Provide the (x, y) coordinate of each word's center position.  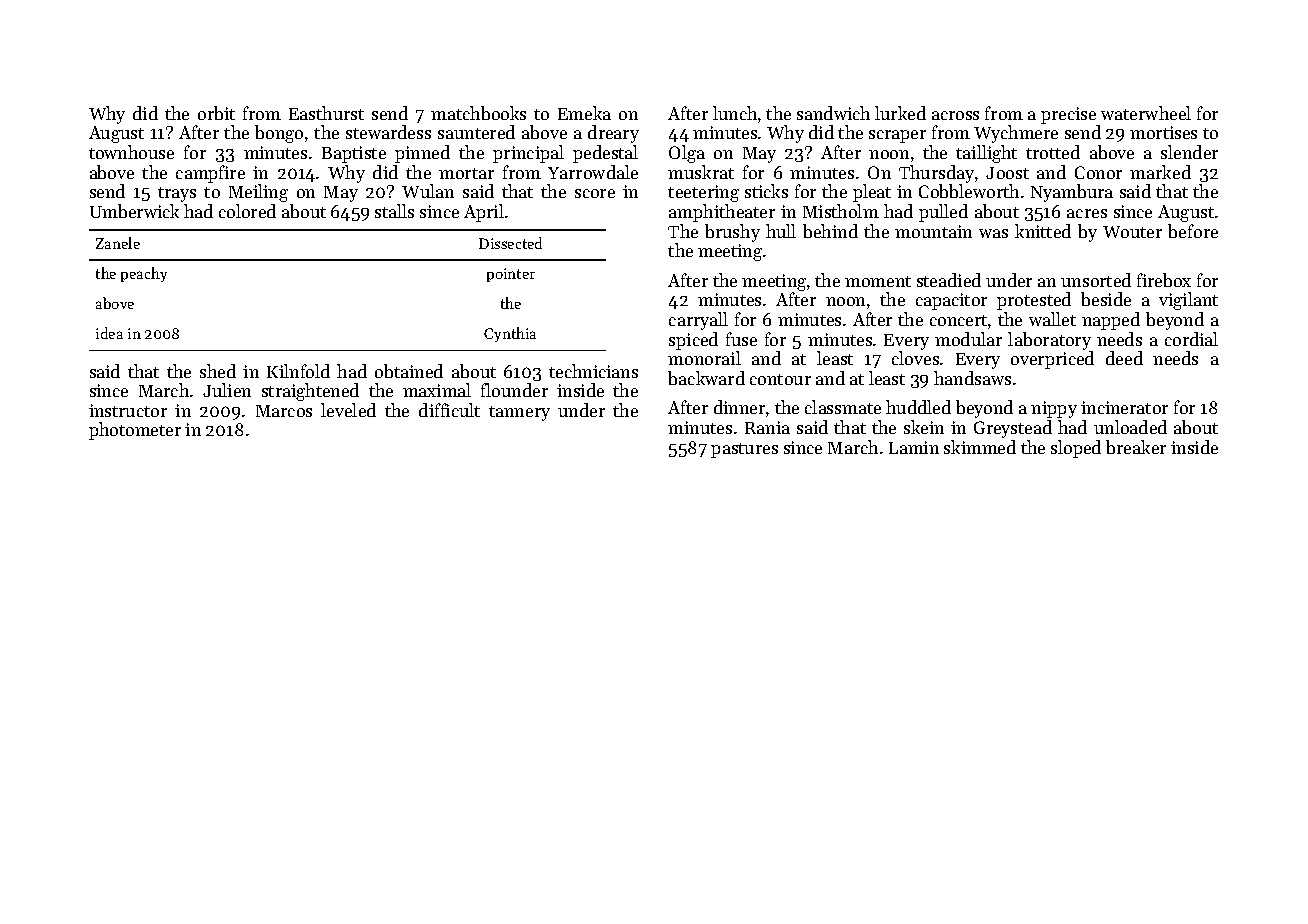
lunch (735, 113)
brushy (732, 233)
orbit (216, 113)
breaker (1136, 447)
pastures (744, 450)
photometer (135, 431)
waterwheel (1146, 113)
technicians (593, 371)
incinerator (1124, 407)
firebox (1164, 280)
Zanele (118, 243)
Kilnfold (298, 371)
